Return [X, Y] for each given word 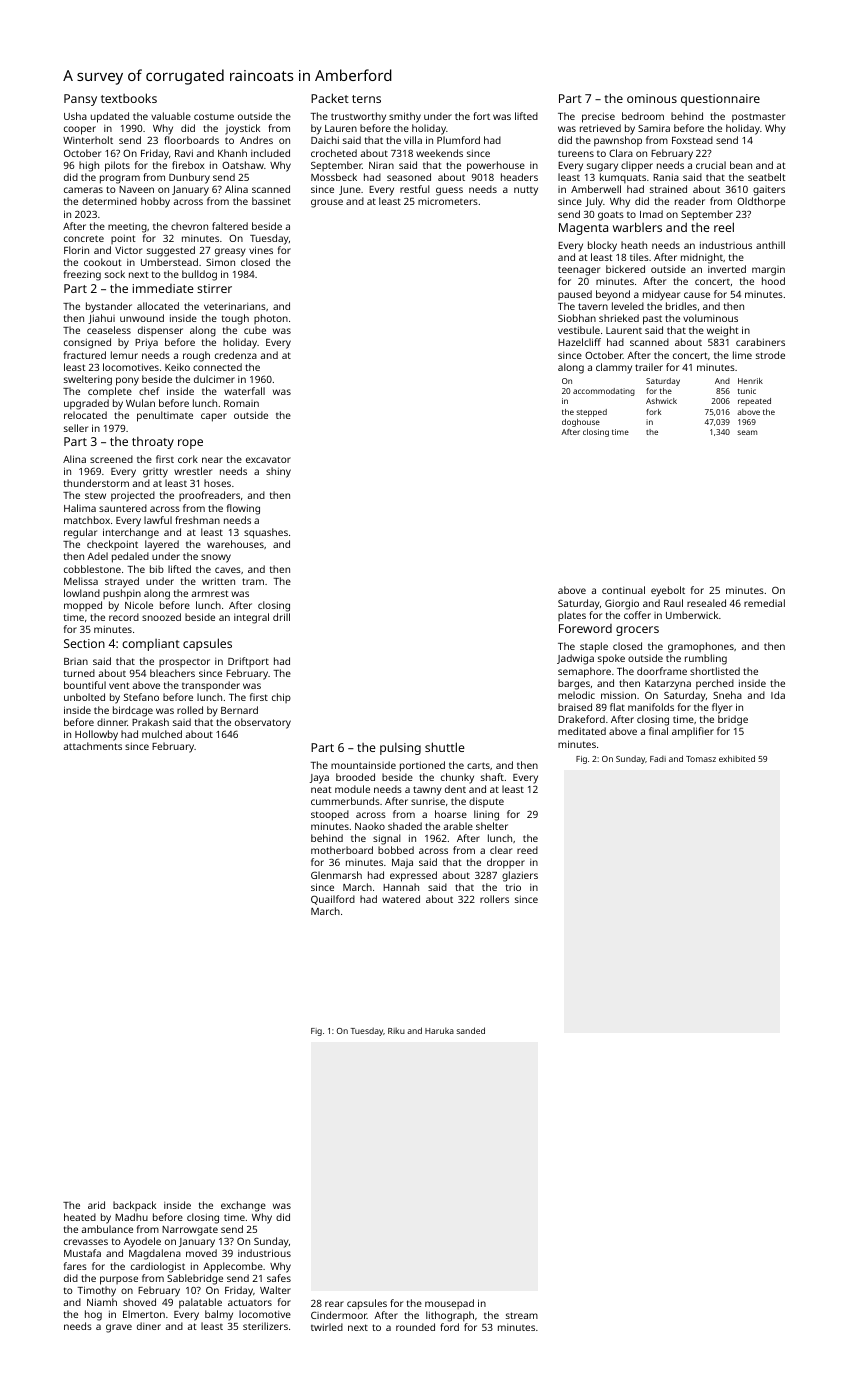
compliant [151, 645]
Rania [666, 177]
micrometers [448, 201]
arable [458, 826]
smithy [405, 117]
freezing [82, 275]
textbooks [129, 98]
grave [119, 1328]
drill [281, 617]
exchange [243, 1206]
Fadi [658, 759]
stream [522, 1315]
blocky [602, 246]
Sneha [727, 695]
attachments [93, 746]
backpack [134, 1206]
